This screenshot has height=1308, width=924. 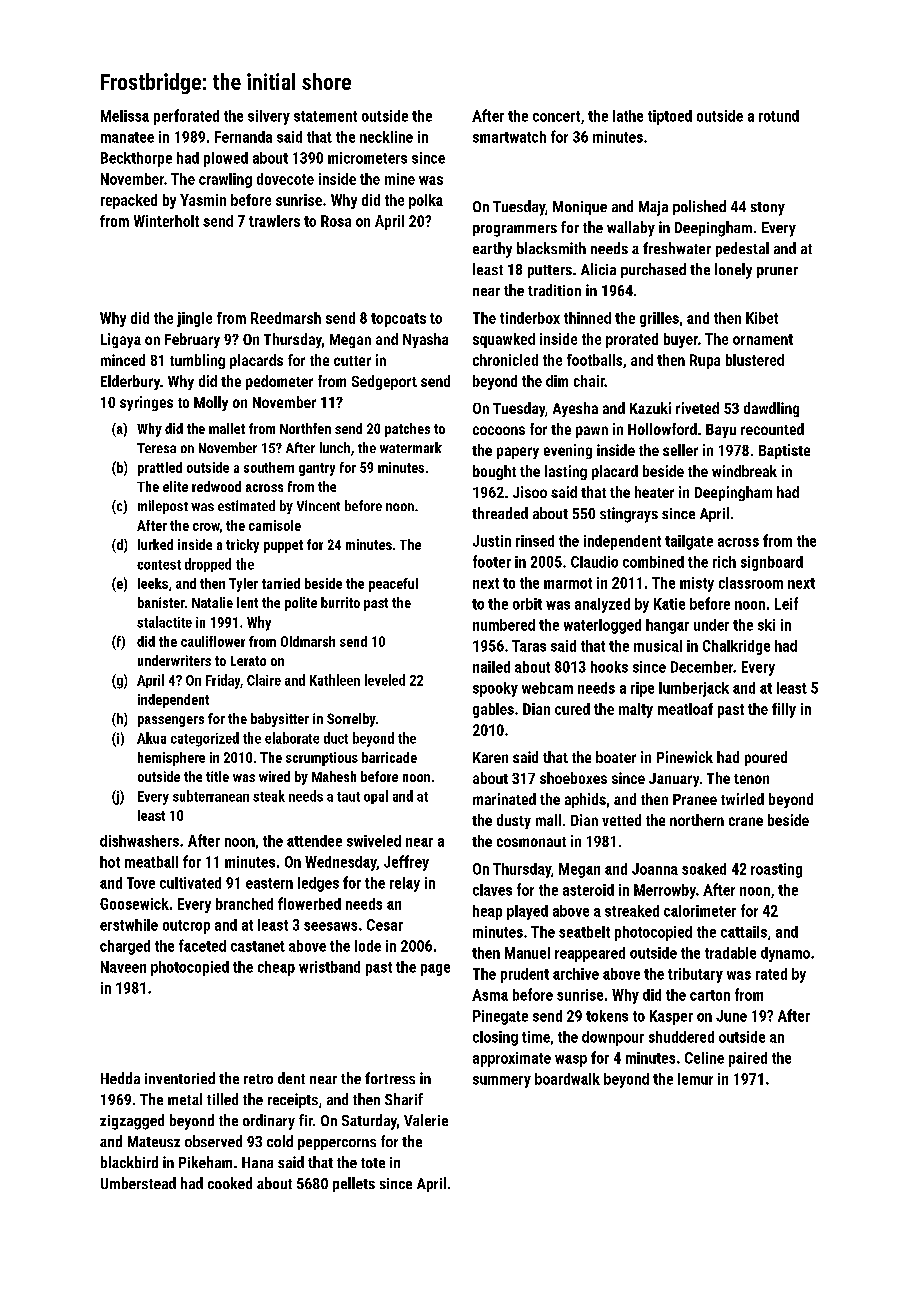 I want to click on seller, so click(x=680, y=450).
